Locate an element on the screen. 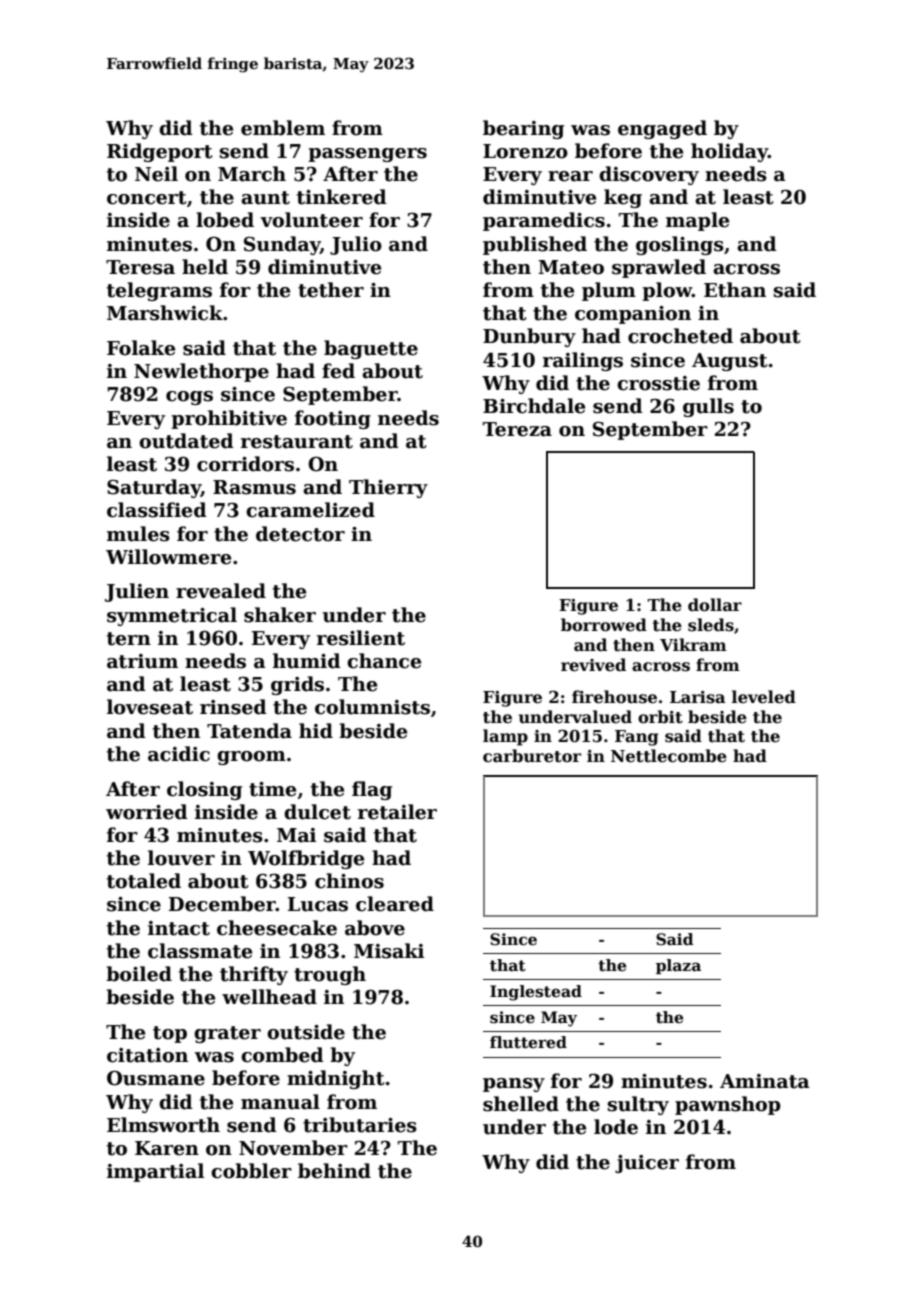 Image resolution: width=924 pixels, height=1314 pixels. Saturday is located at coordinates (154, 488).
